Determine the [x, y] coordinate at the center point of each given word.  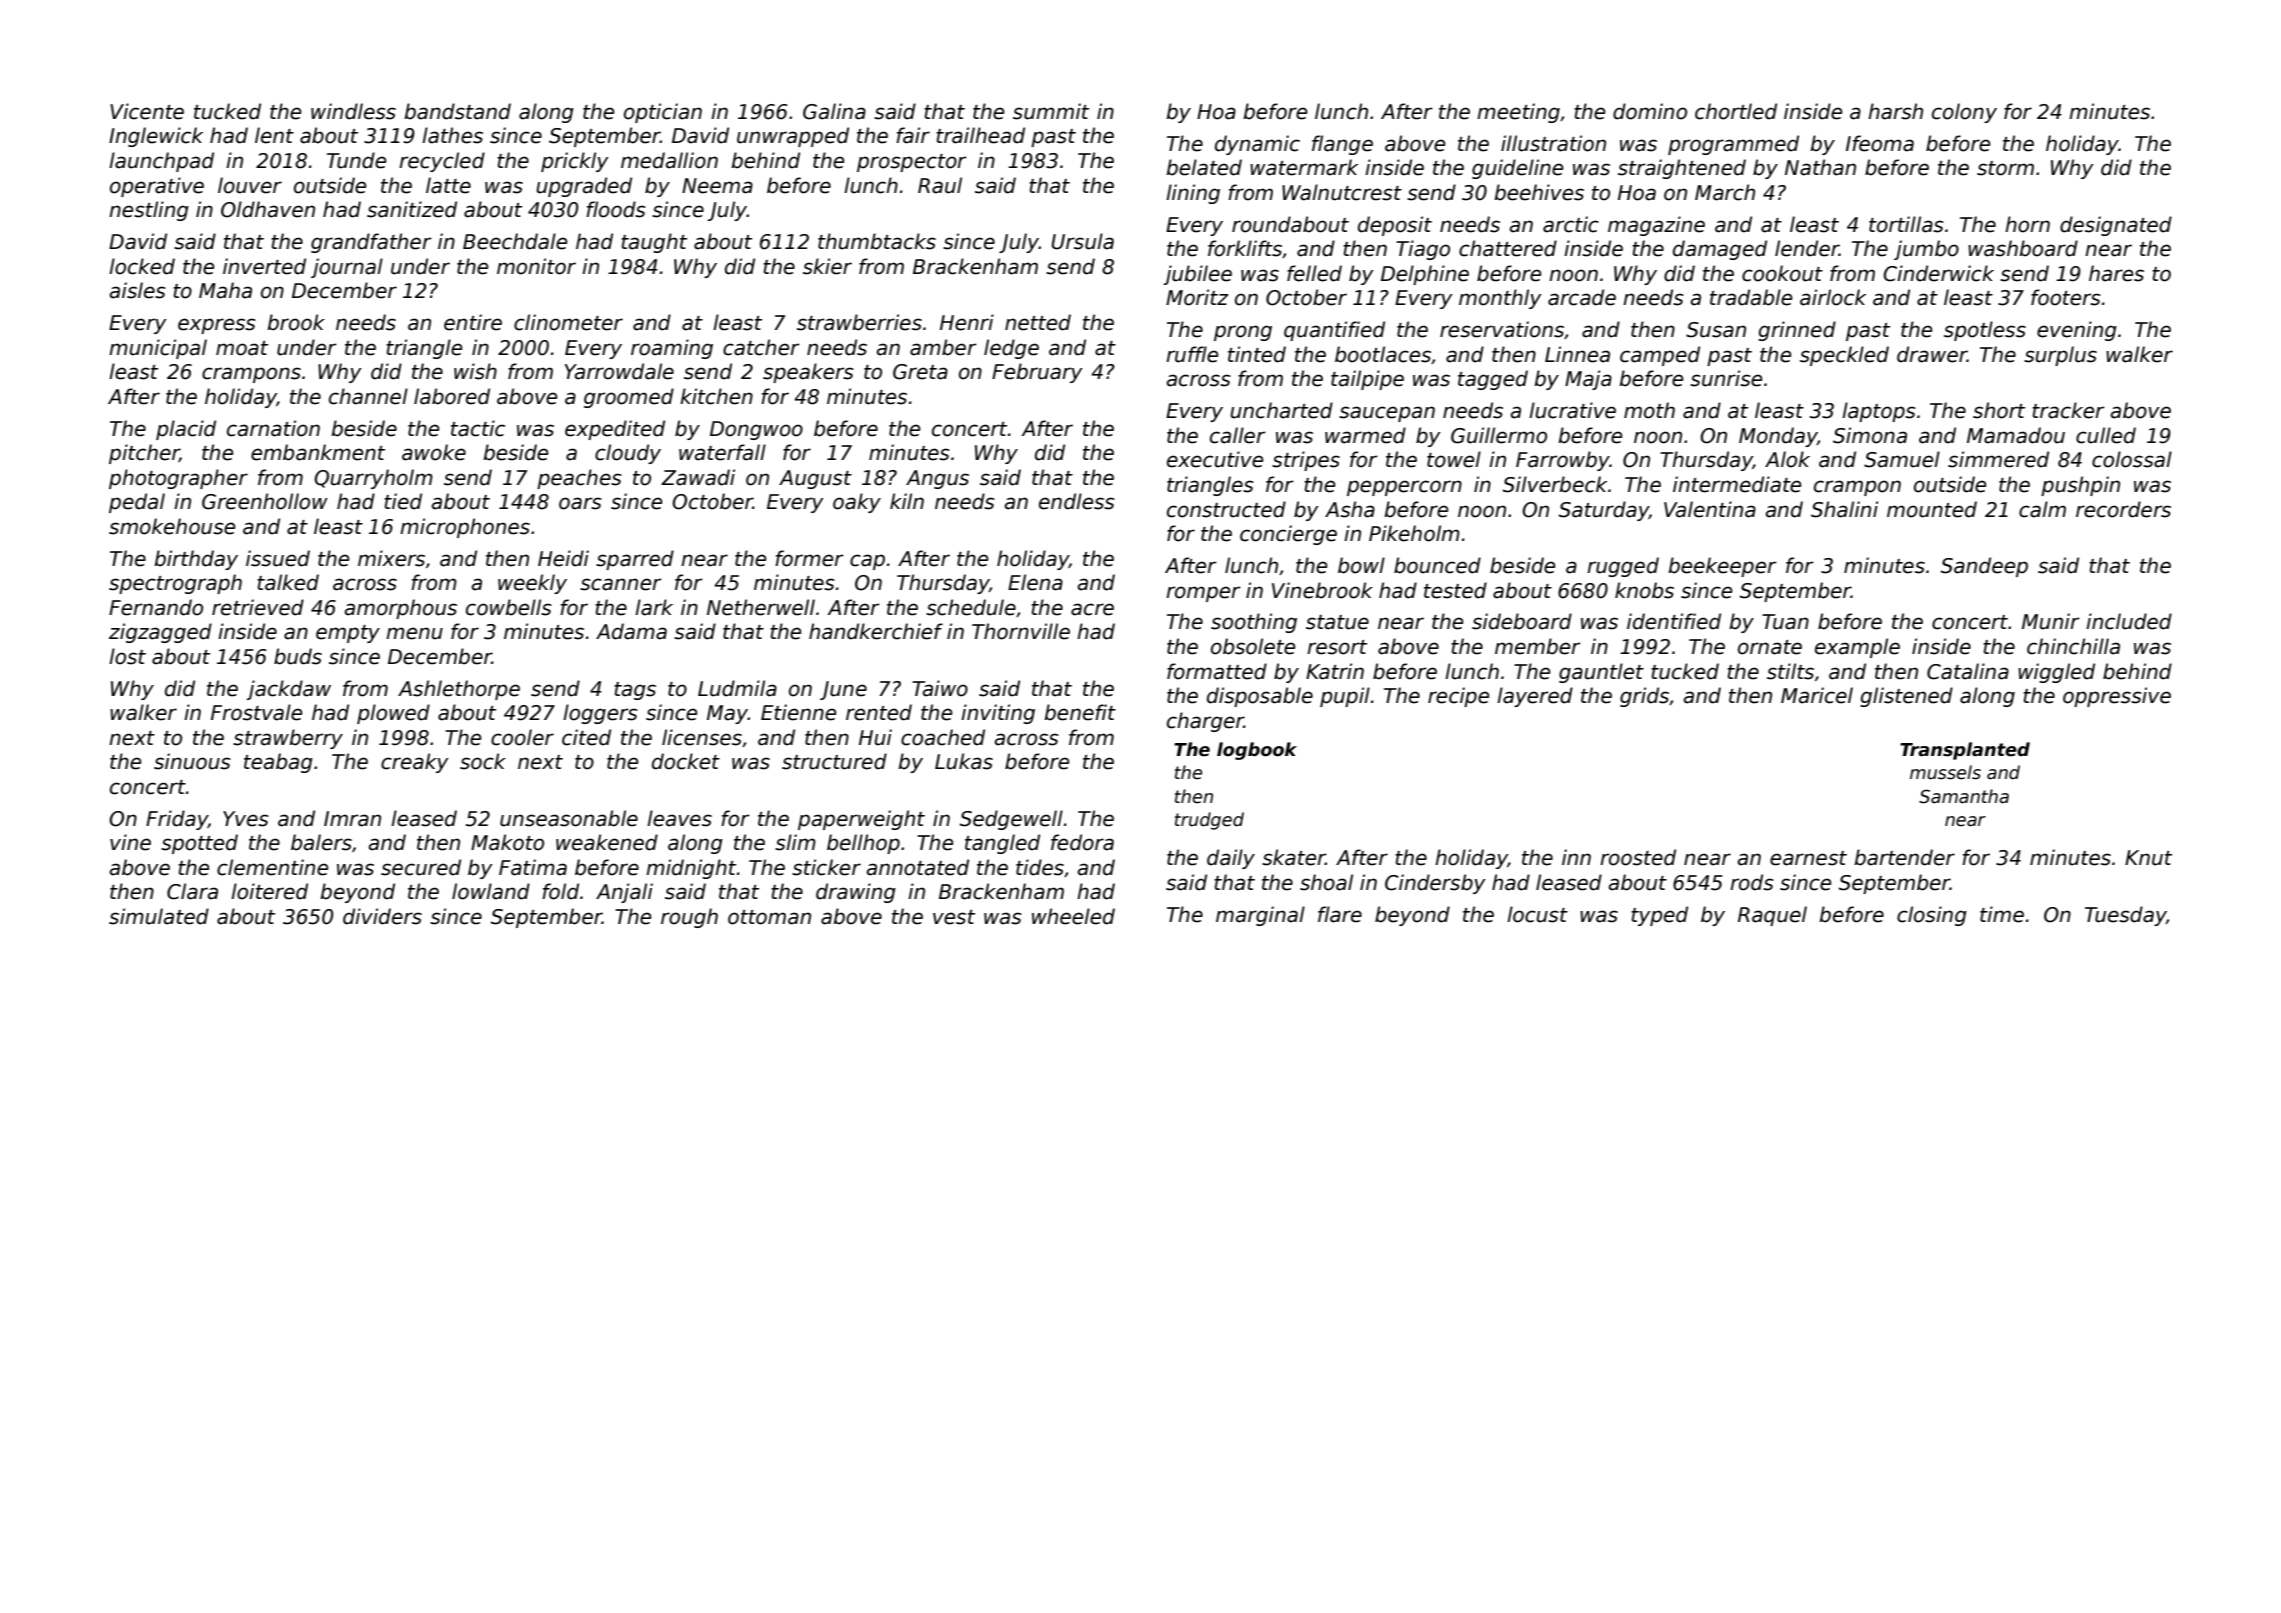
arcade [1582, 297]
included [2129, 621]
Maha [225, 290]
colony [1964, 113]
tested [1455, 590]
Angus [937, 479]
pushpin [2080, 486]
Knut [2148, 858]
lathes [452, 135]
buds [298, 656]
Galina [834, 111]
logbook [1257, 751]
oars [580, 503]
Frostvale [256, 712]
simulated [159, 916]
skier [827, 266]
